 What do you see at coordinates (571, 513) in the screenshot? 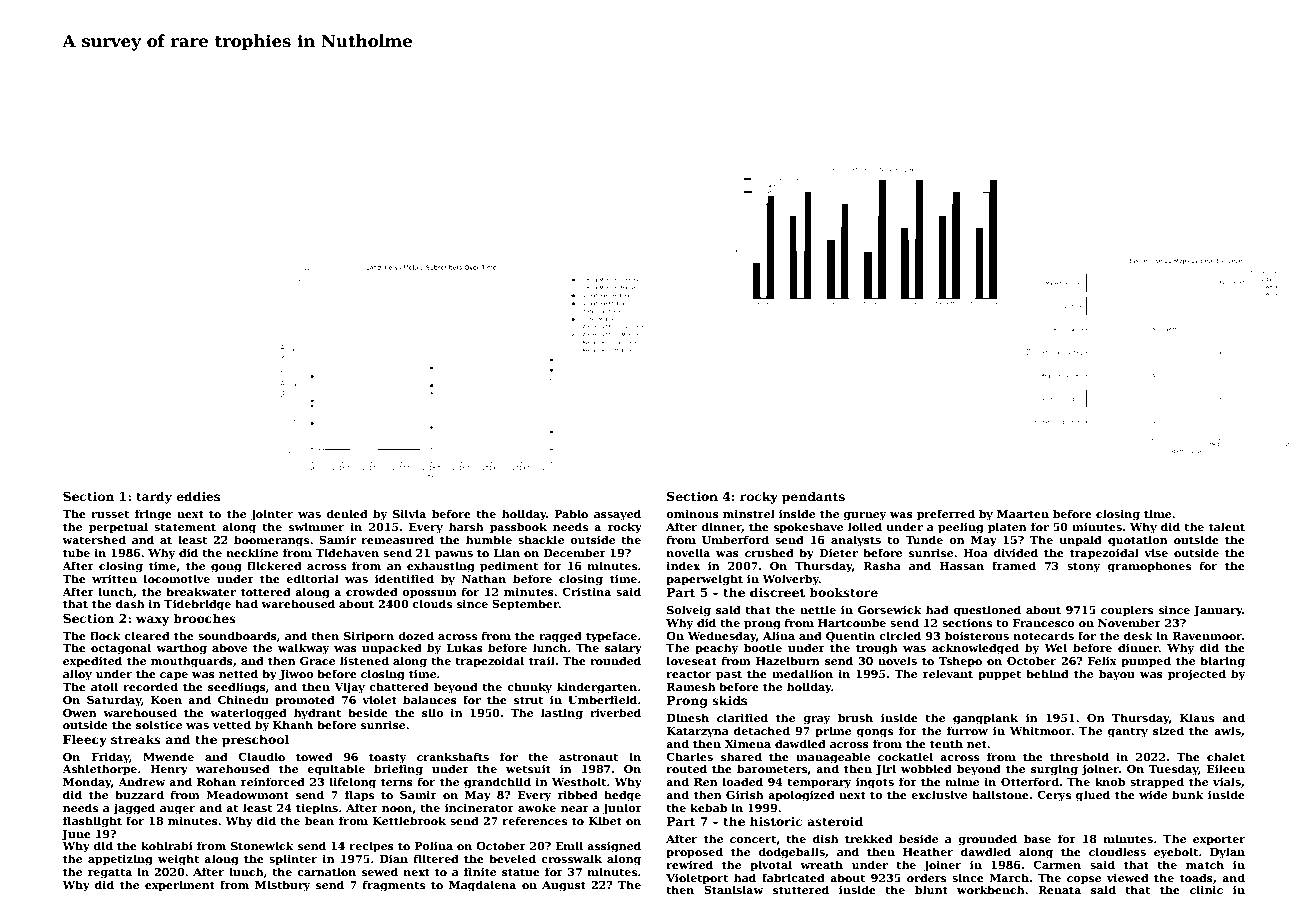
I see `Pablo` at bounding box center [571, 513].
